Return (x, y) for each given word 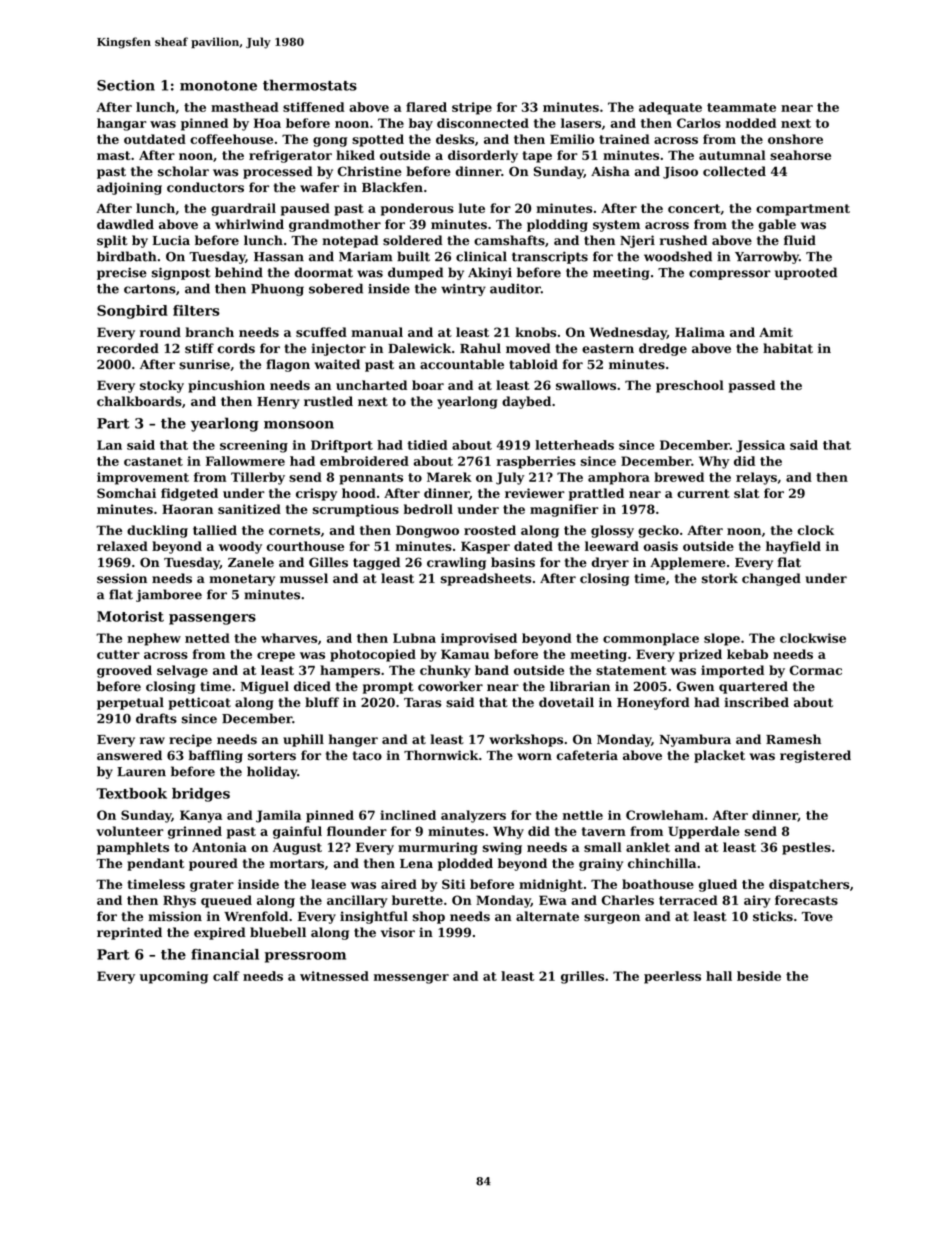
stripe (472, 108)
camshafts (509, 240)
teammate (741, 107)
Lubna (414, 638)
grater (212, 886)
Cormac (816, 670)
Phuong (277, 289)
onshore (795, 139)
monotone (218, 86)
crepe (276, 657)
